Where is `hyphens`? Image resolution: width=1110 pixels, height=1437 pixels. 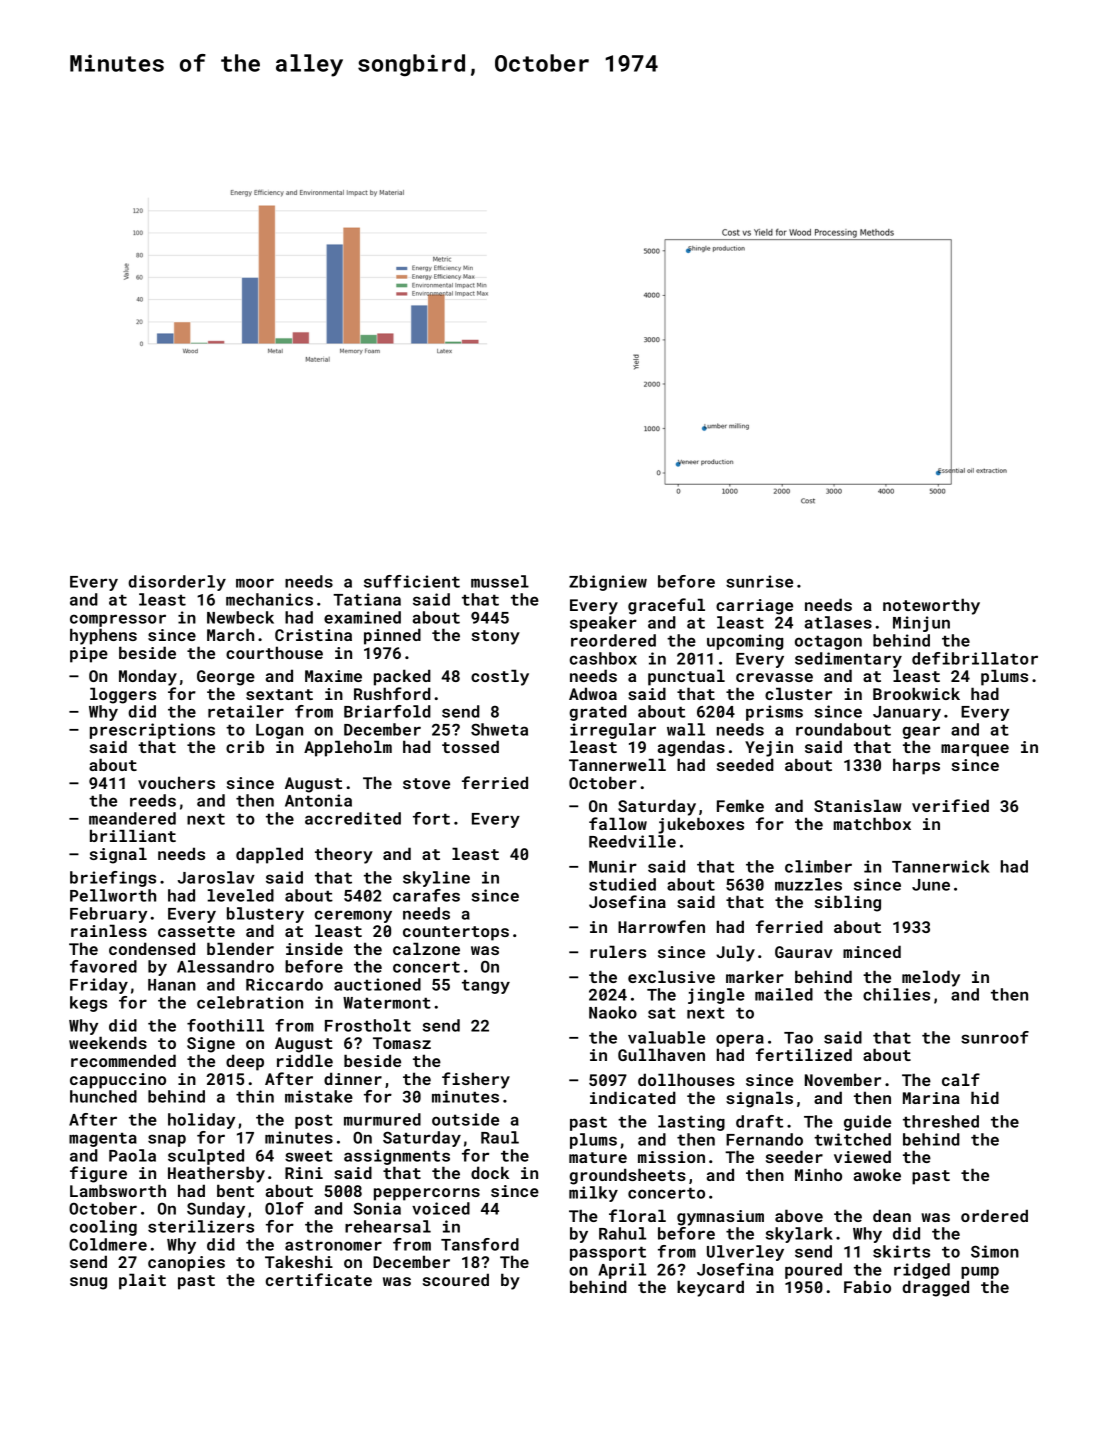 hyphens is located at coordinates (103, 636).
